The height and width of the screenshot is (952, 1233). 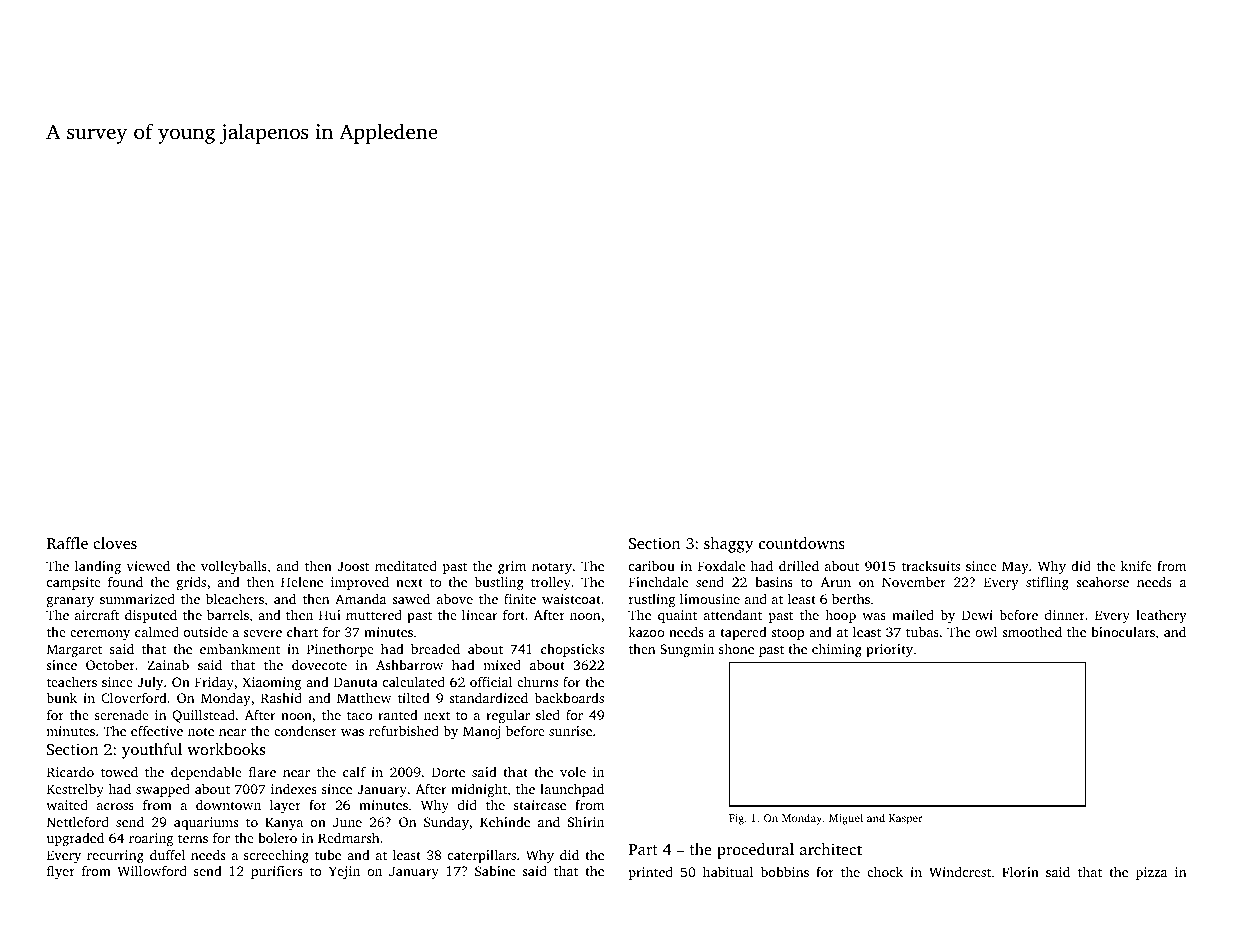 What do you see at coordinates (157, 730) in the screenshot?
I see `effective` at bounding box center [157, 730].
